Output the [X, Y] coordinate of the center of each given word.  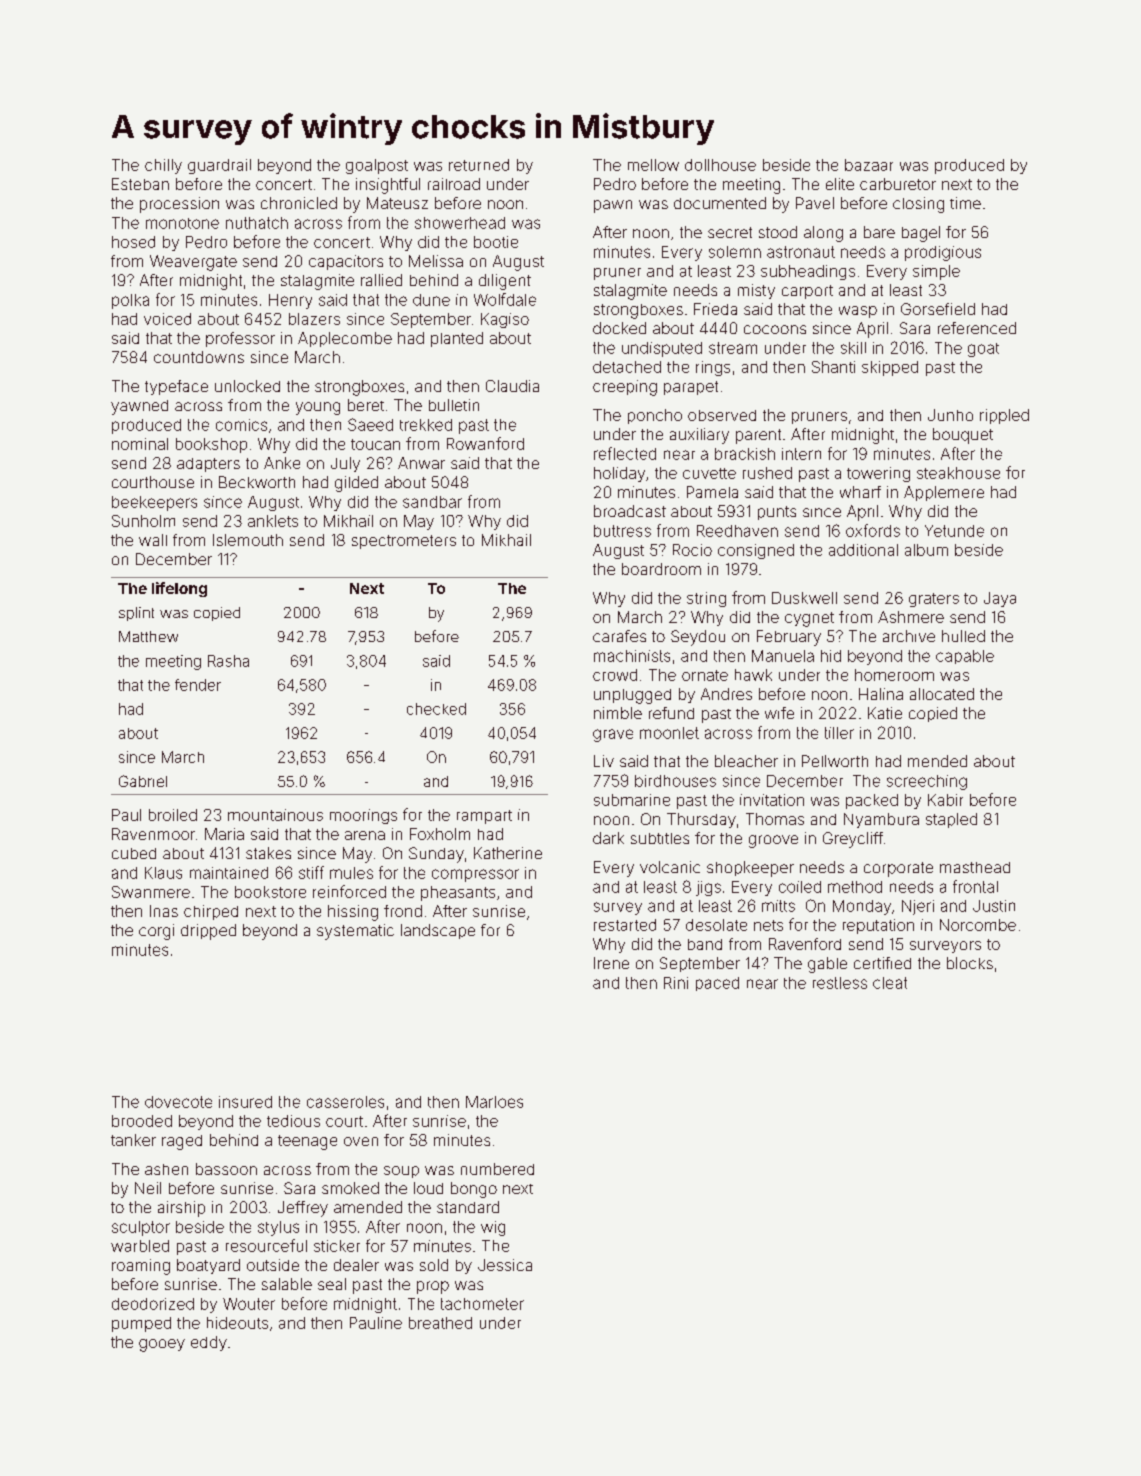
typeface [176, 387]
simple [936, 272]
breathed [440, 1323]
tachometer [482, 1304]
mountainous [275, 815]
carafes [619, 636]
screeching [927, 782]
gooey [162, 1345]
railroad [454, 184]
